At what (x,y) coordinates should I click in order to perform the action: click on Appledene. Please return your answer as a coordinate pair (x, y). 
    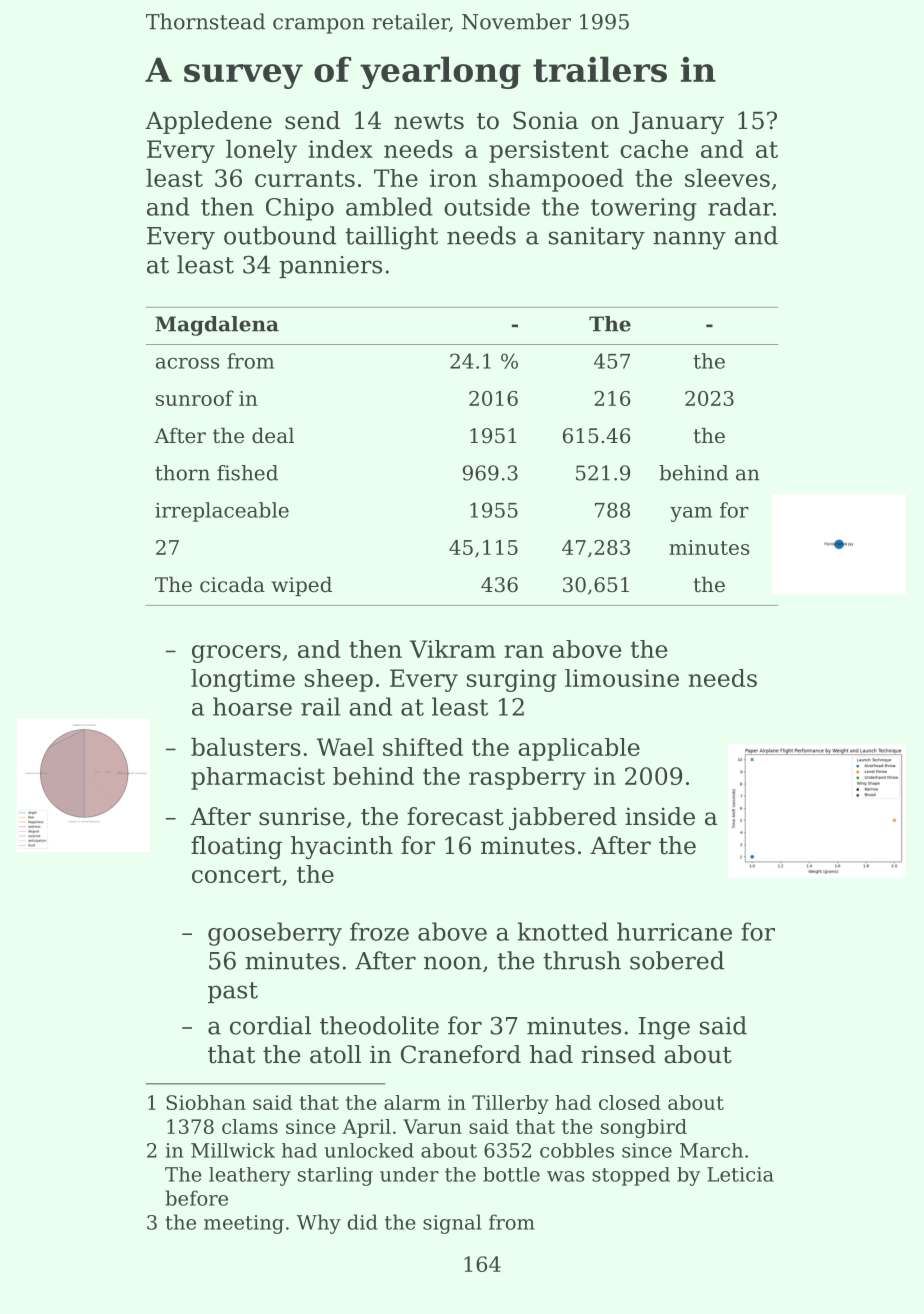
    Looking at the image, I should click on (208, 122).
